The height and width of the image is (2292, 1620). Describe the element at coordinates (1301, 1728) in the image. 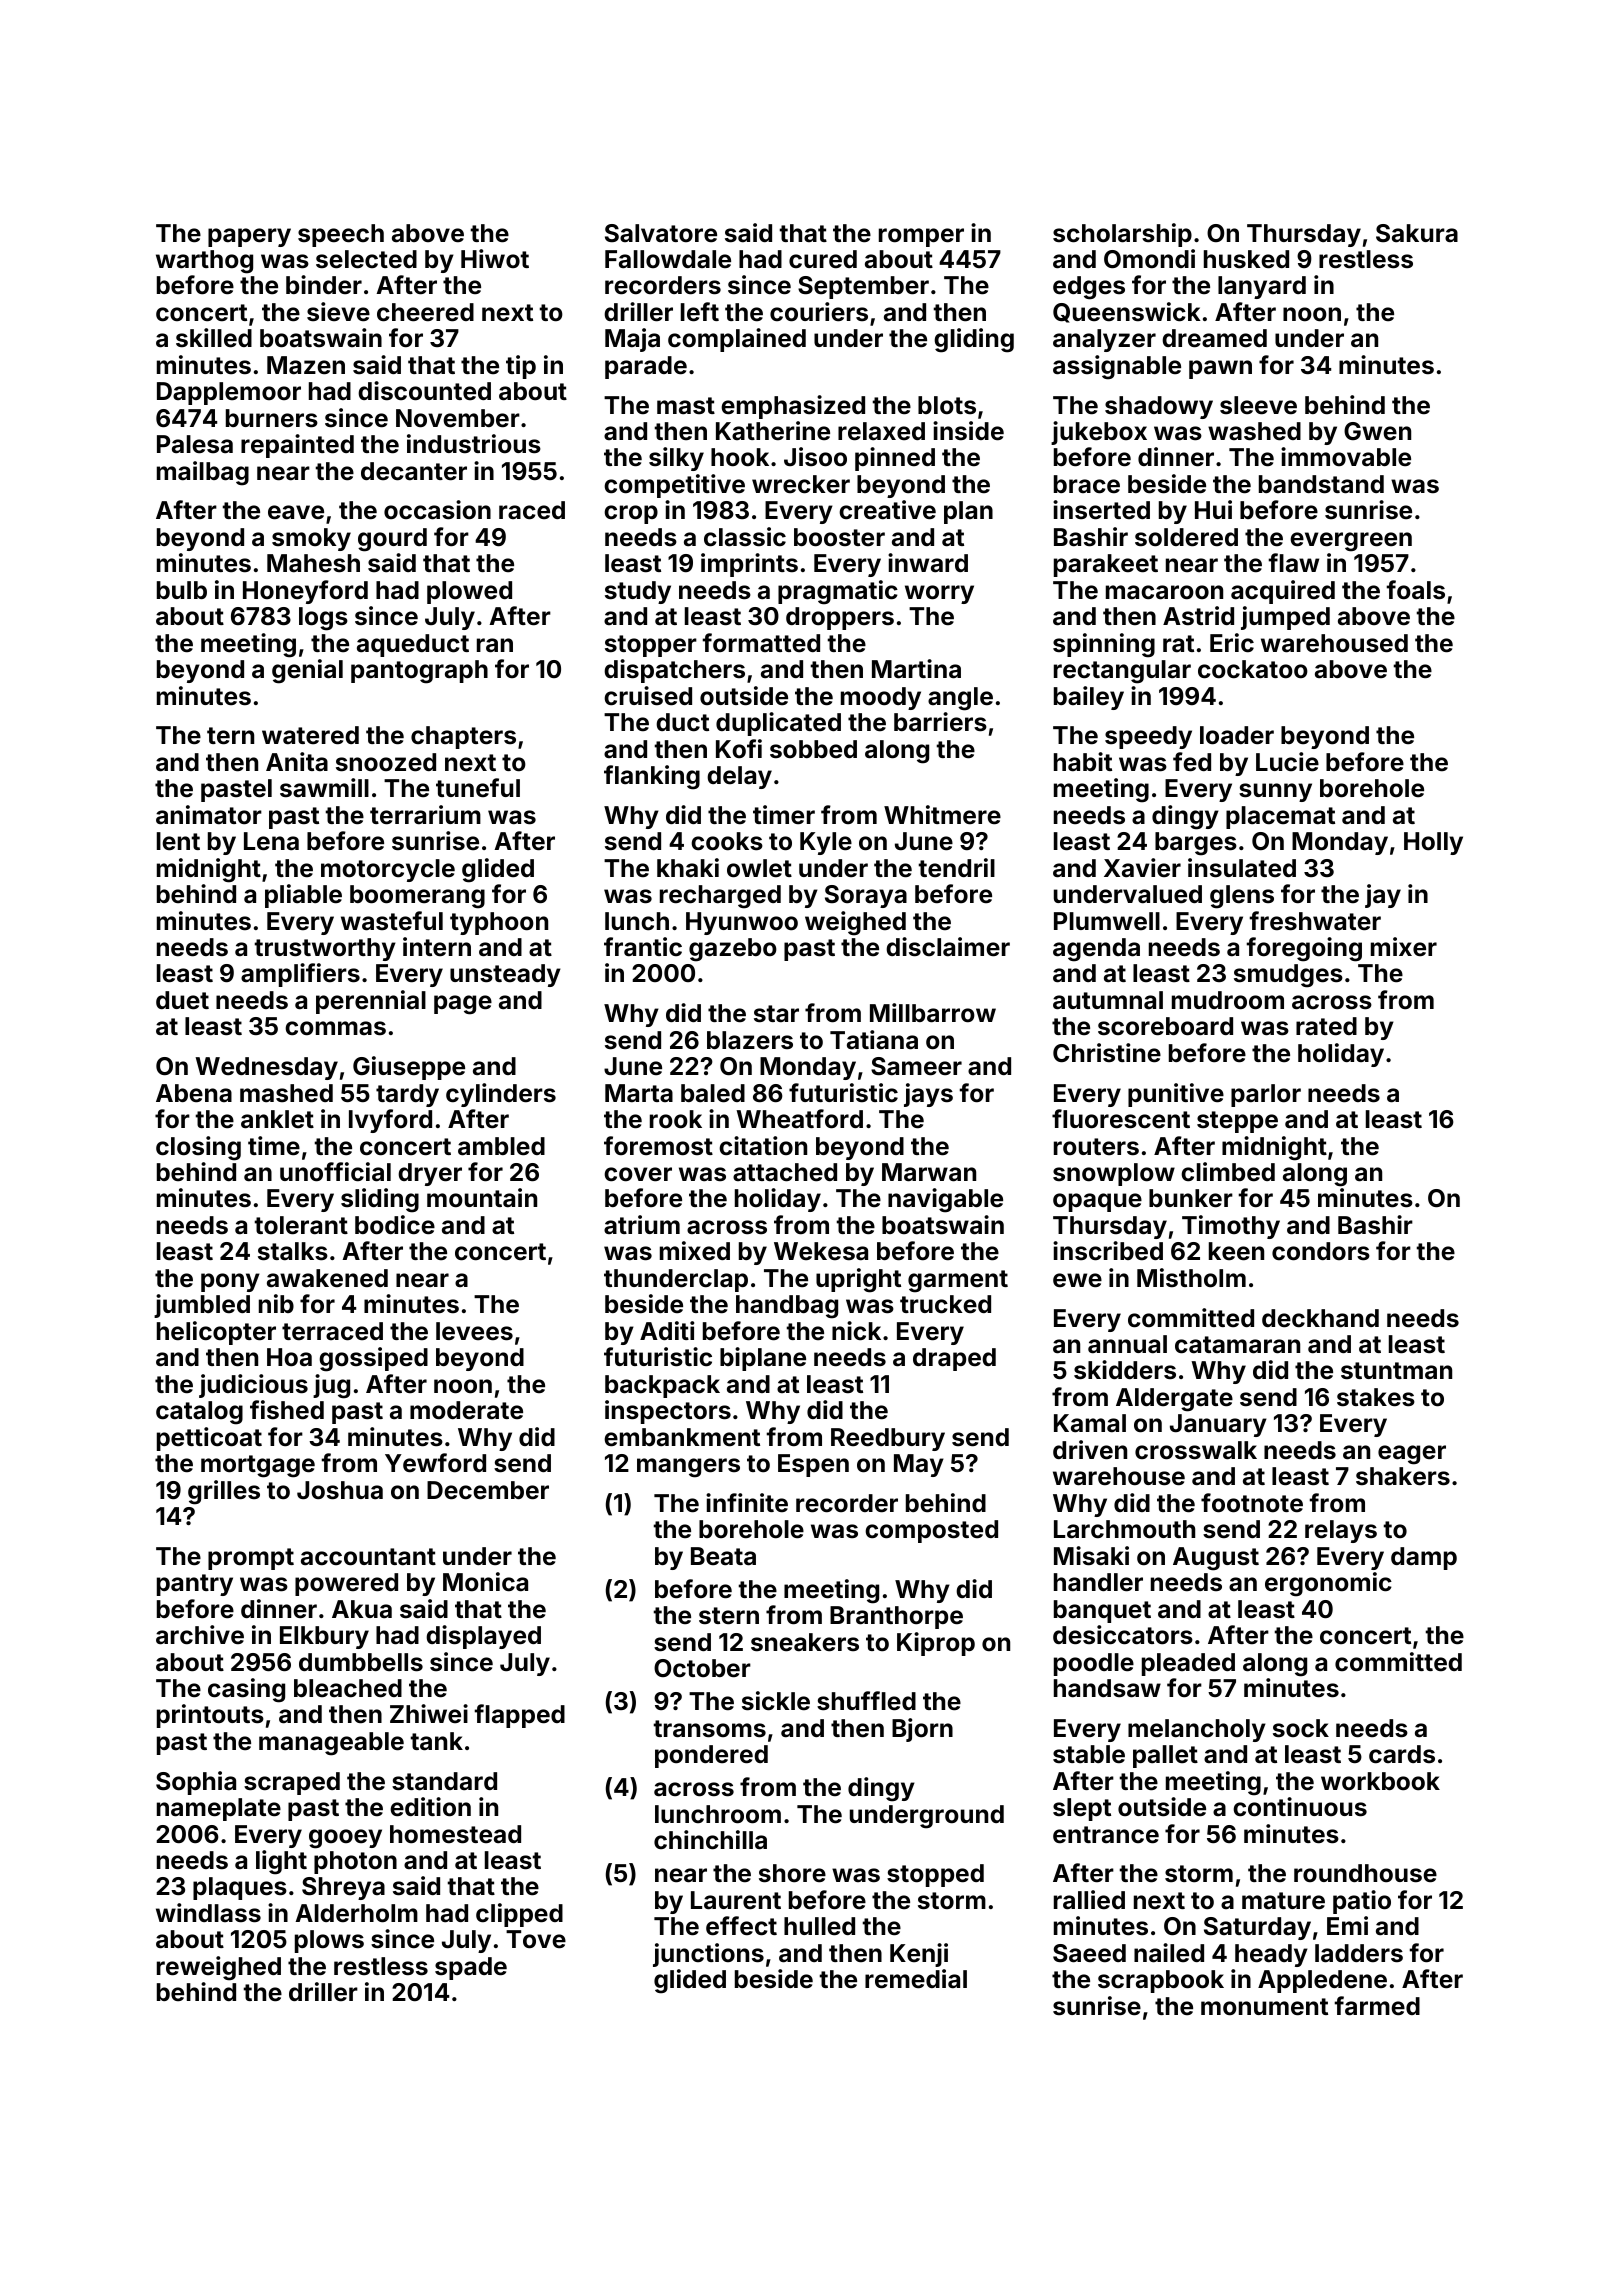

I see `sock` at that location.
